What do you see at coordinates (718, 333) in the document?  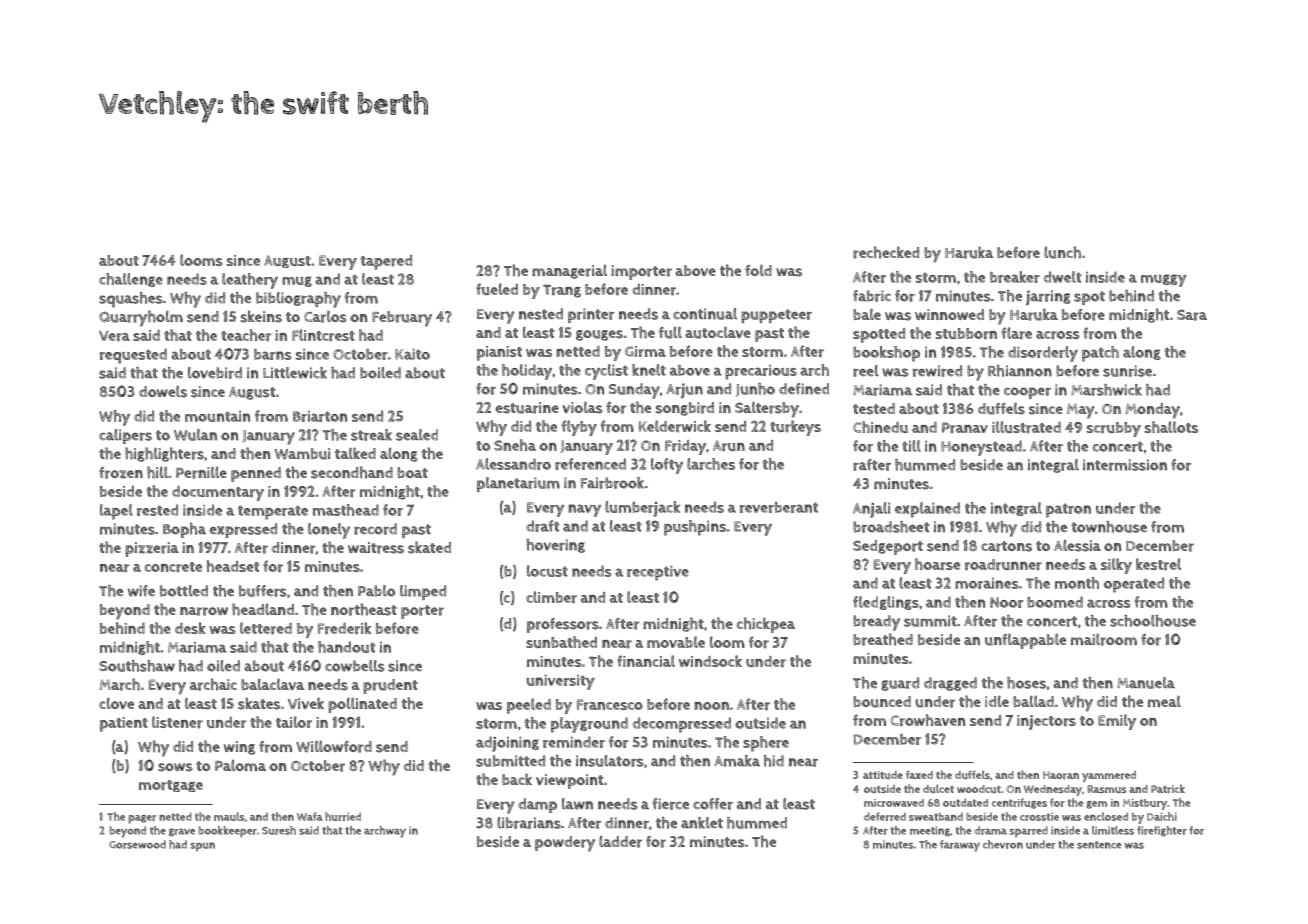 I see `autoclave` at bounding box center [718, 333].
